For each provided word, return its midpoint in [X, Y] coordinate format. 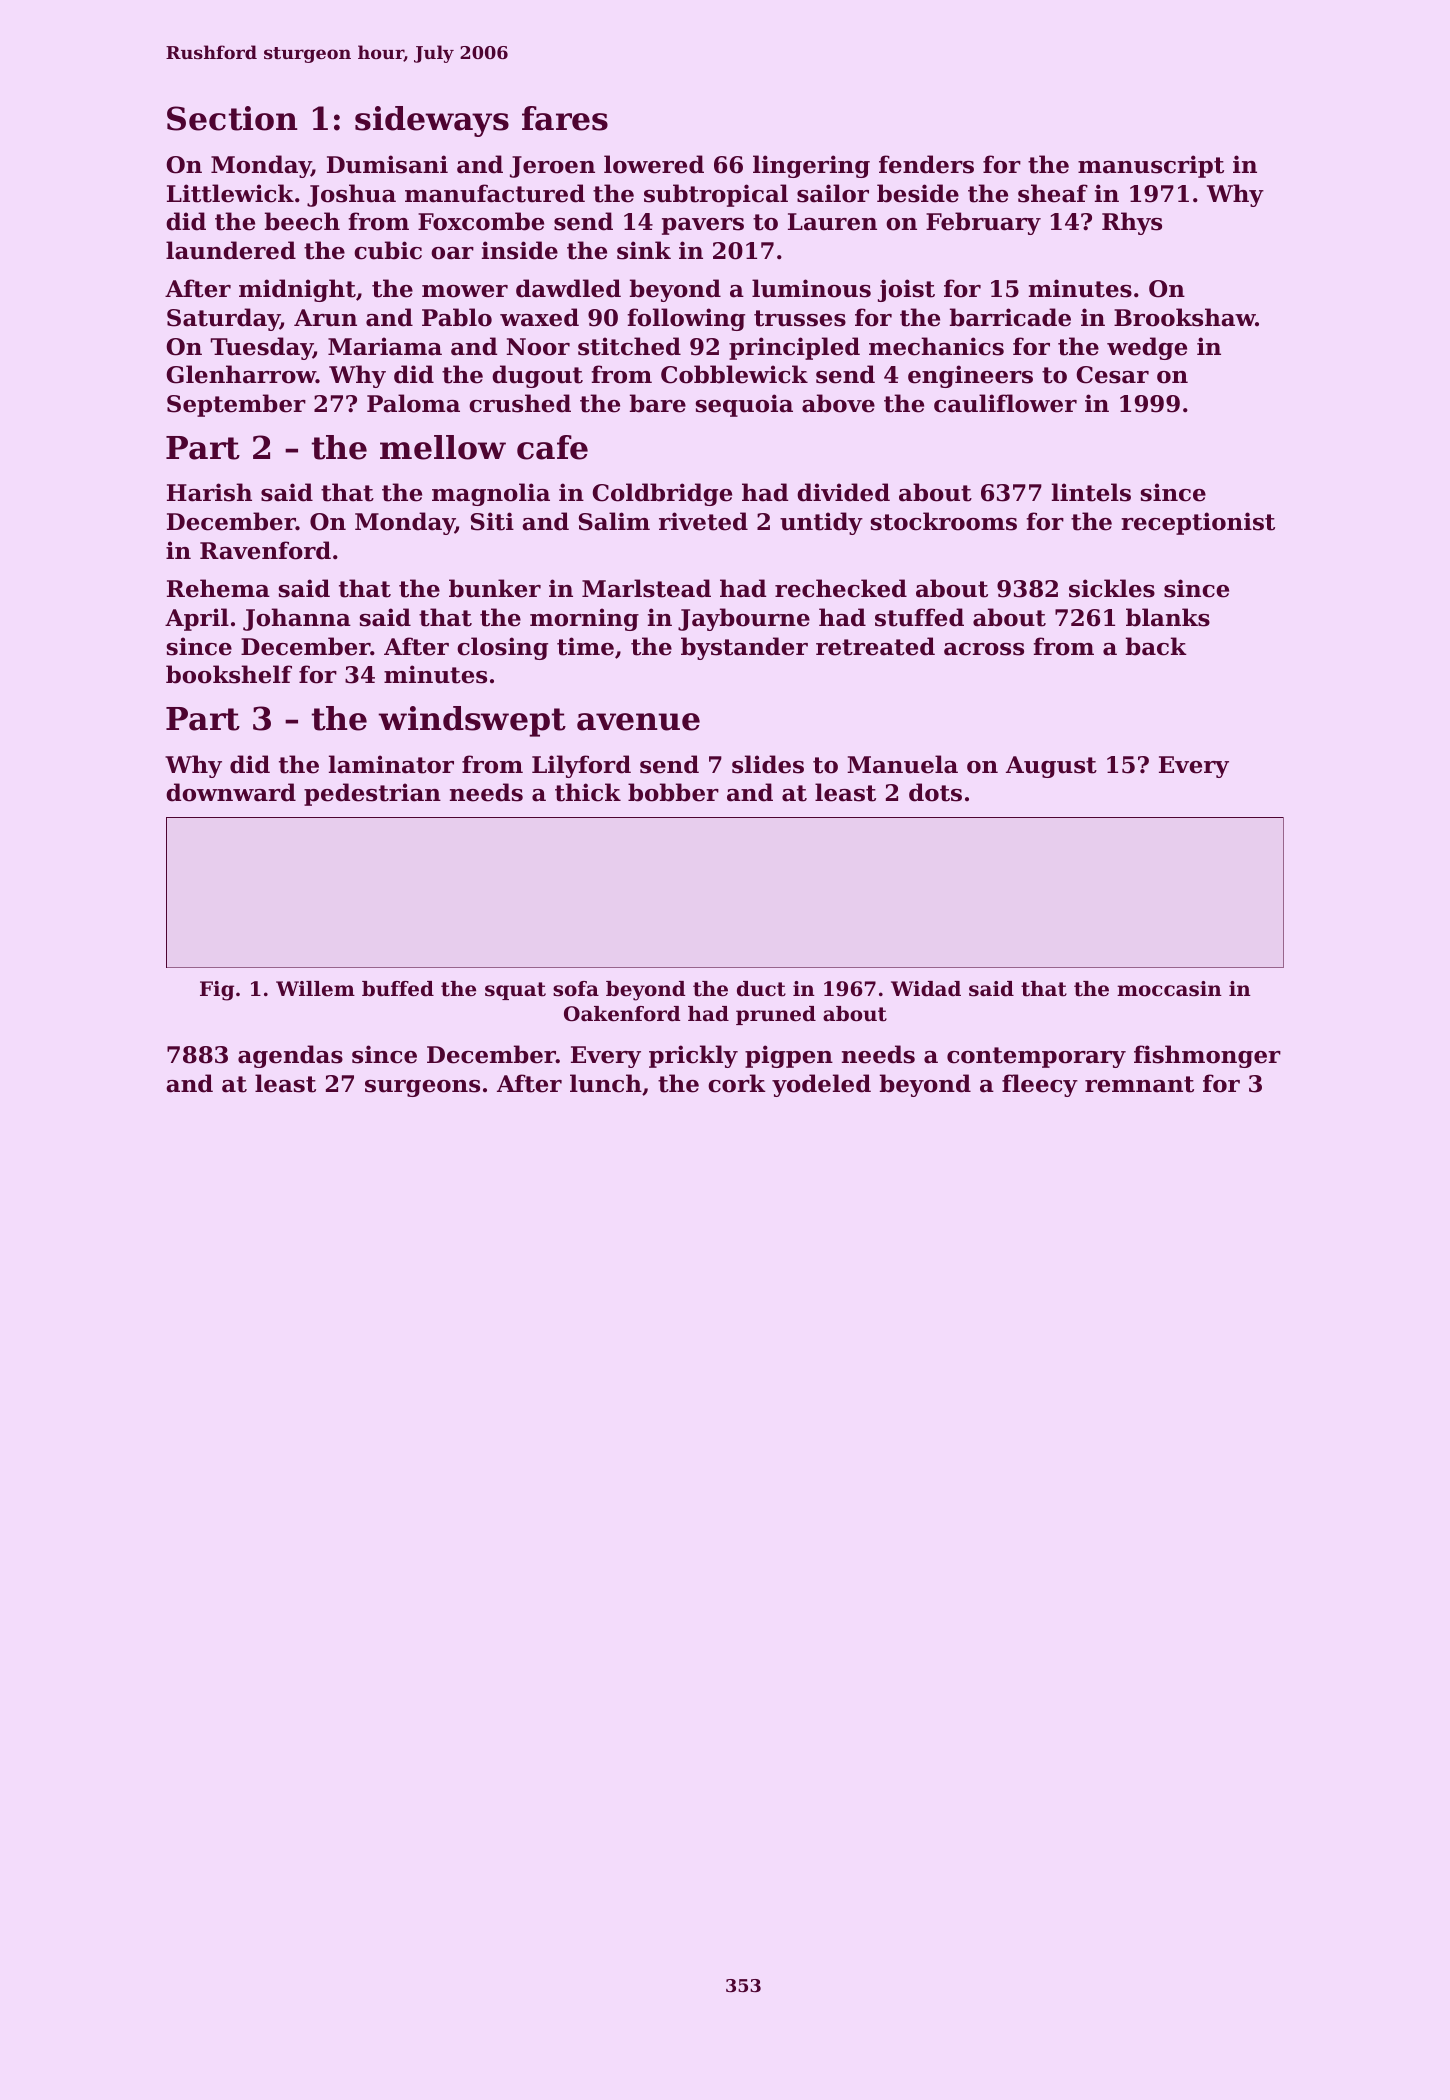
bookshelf [229, 674]
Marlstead [646, 588]
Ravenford [265, 550]
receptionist [1198, 523]
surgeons [422, 1088]
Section [232, 118]
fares [565, 118]
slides [768, 764]
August [1051, 767]
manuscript [1151, 166]
